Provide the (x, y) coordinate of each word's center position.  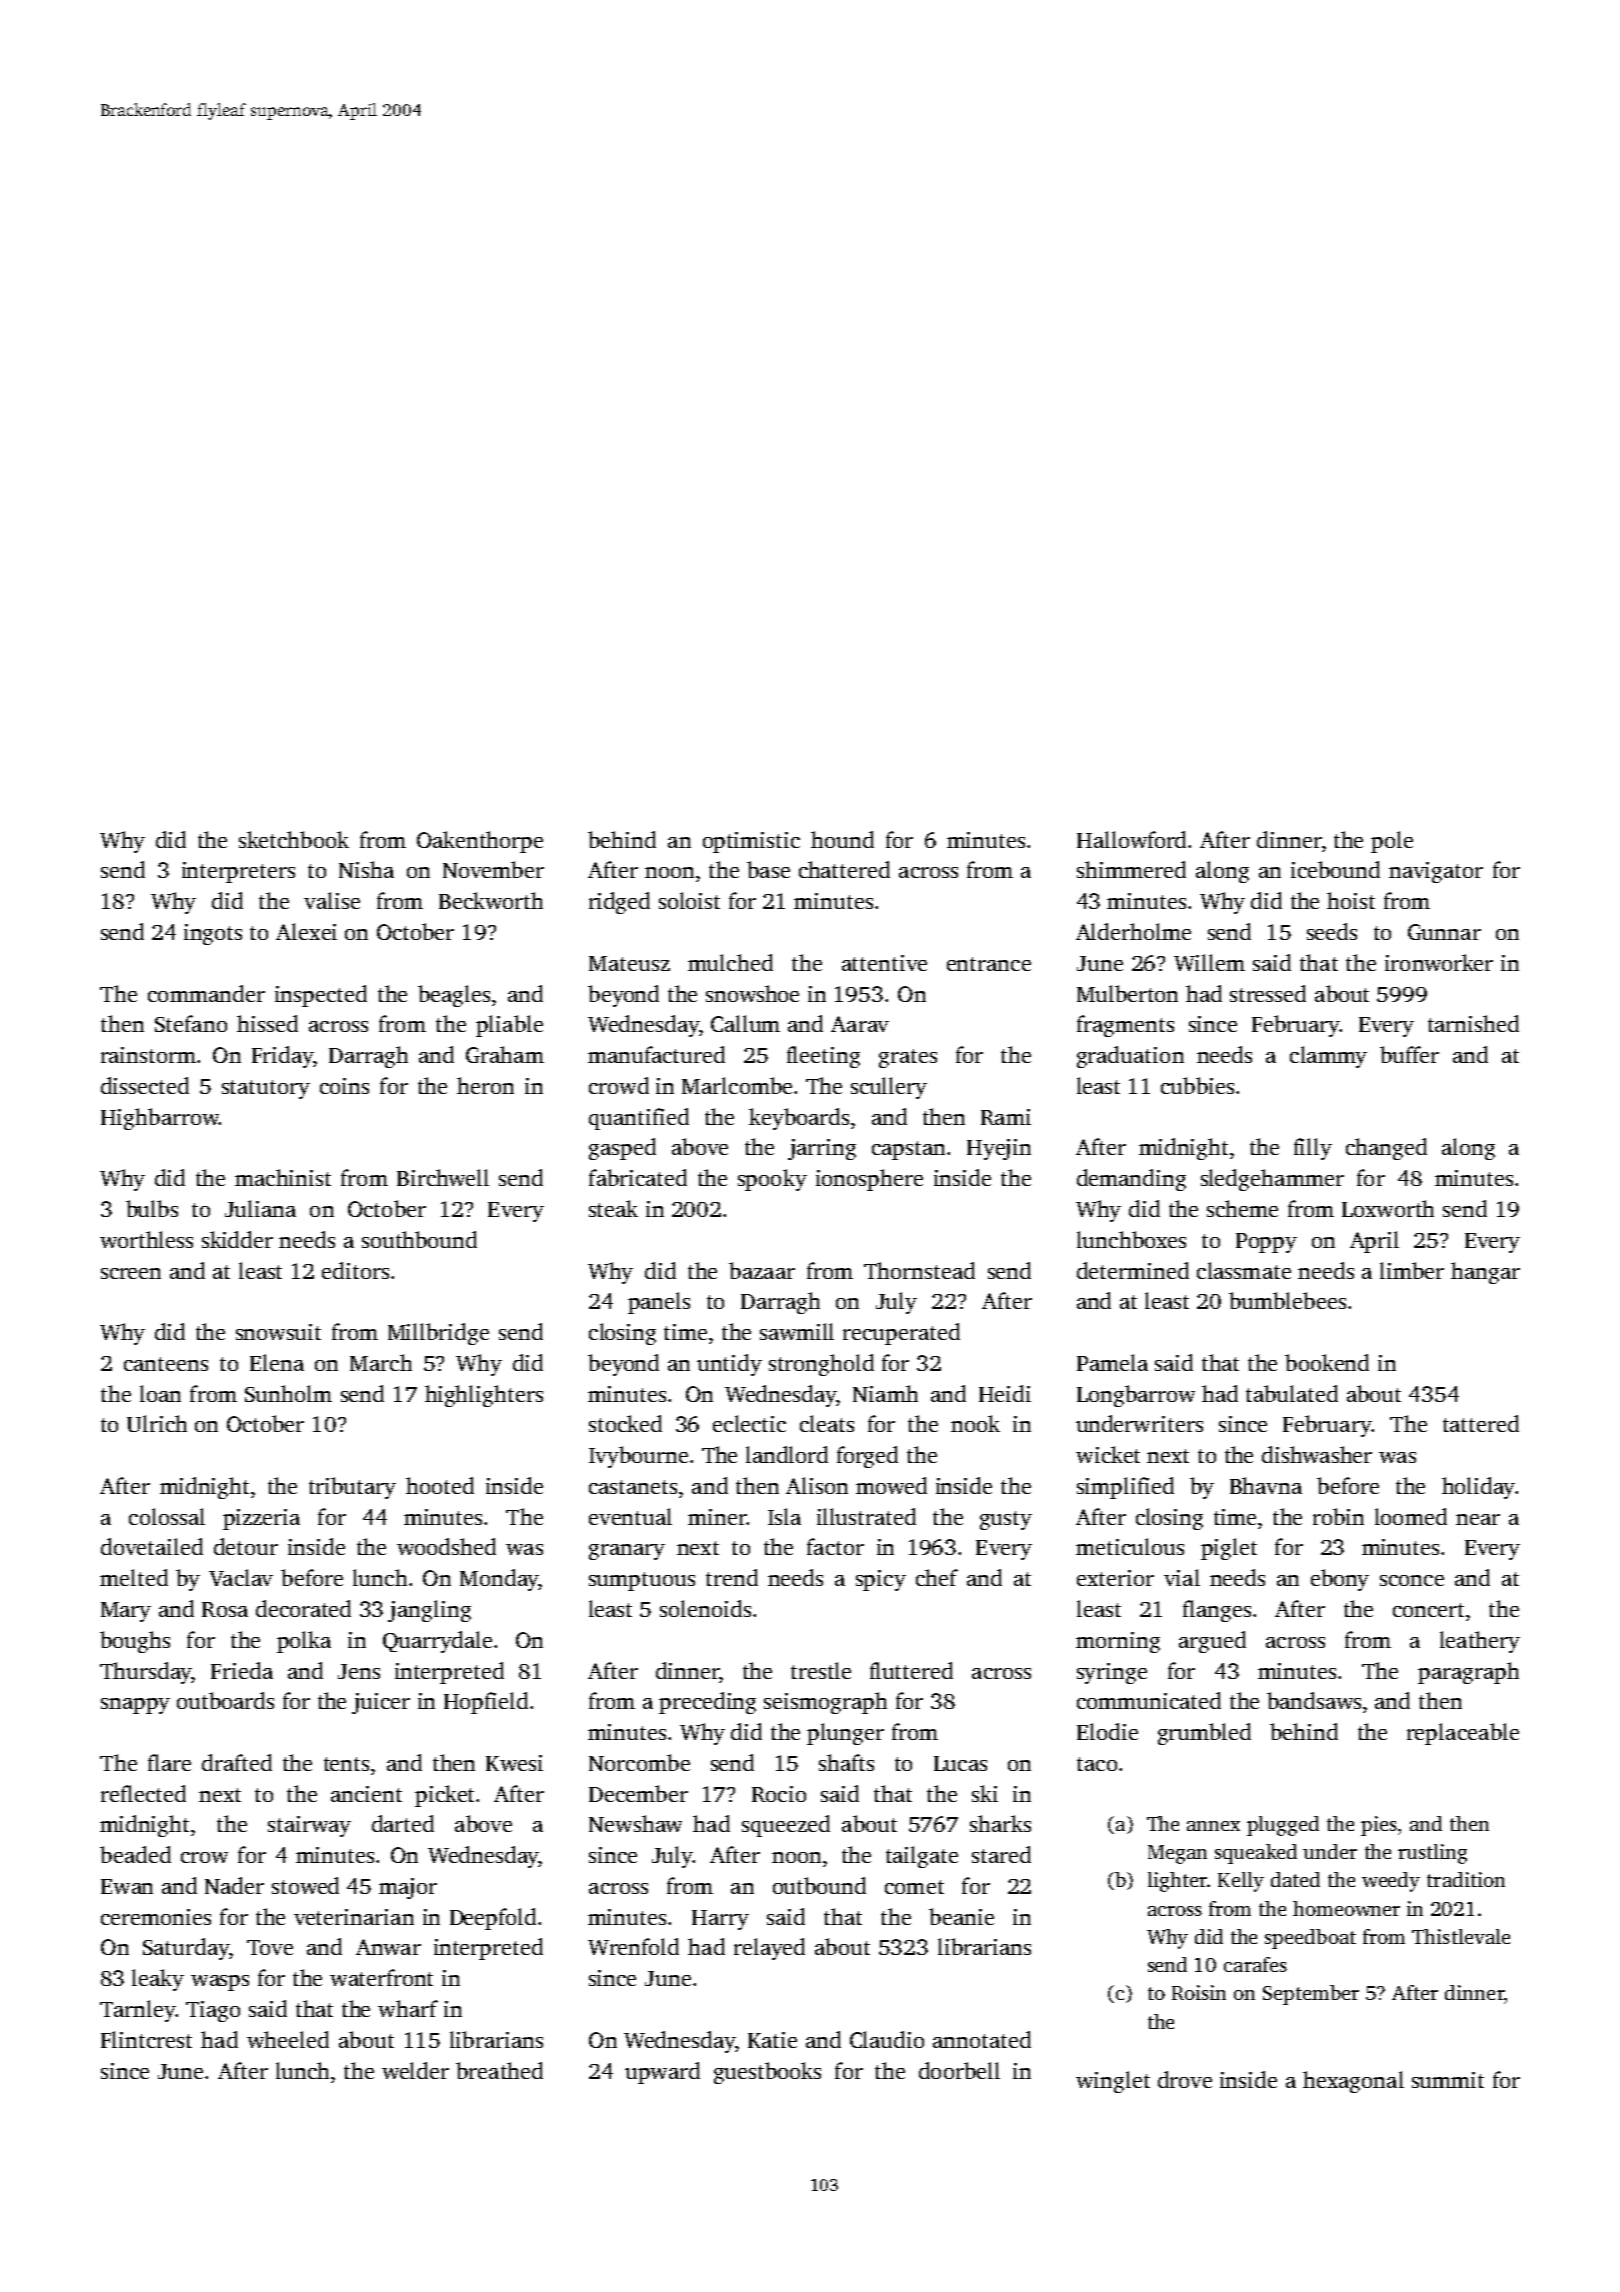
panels (659, 1303)
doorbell (959, 2070)
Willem (1209, 962)
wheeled (288, 2039)
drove (1185, 2079)
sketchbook (294, 839)
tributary (352, 1488)
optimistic (751, 842)
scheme (1242, 1208)
